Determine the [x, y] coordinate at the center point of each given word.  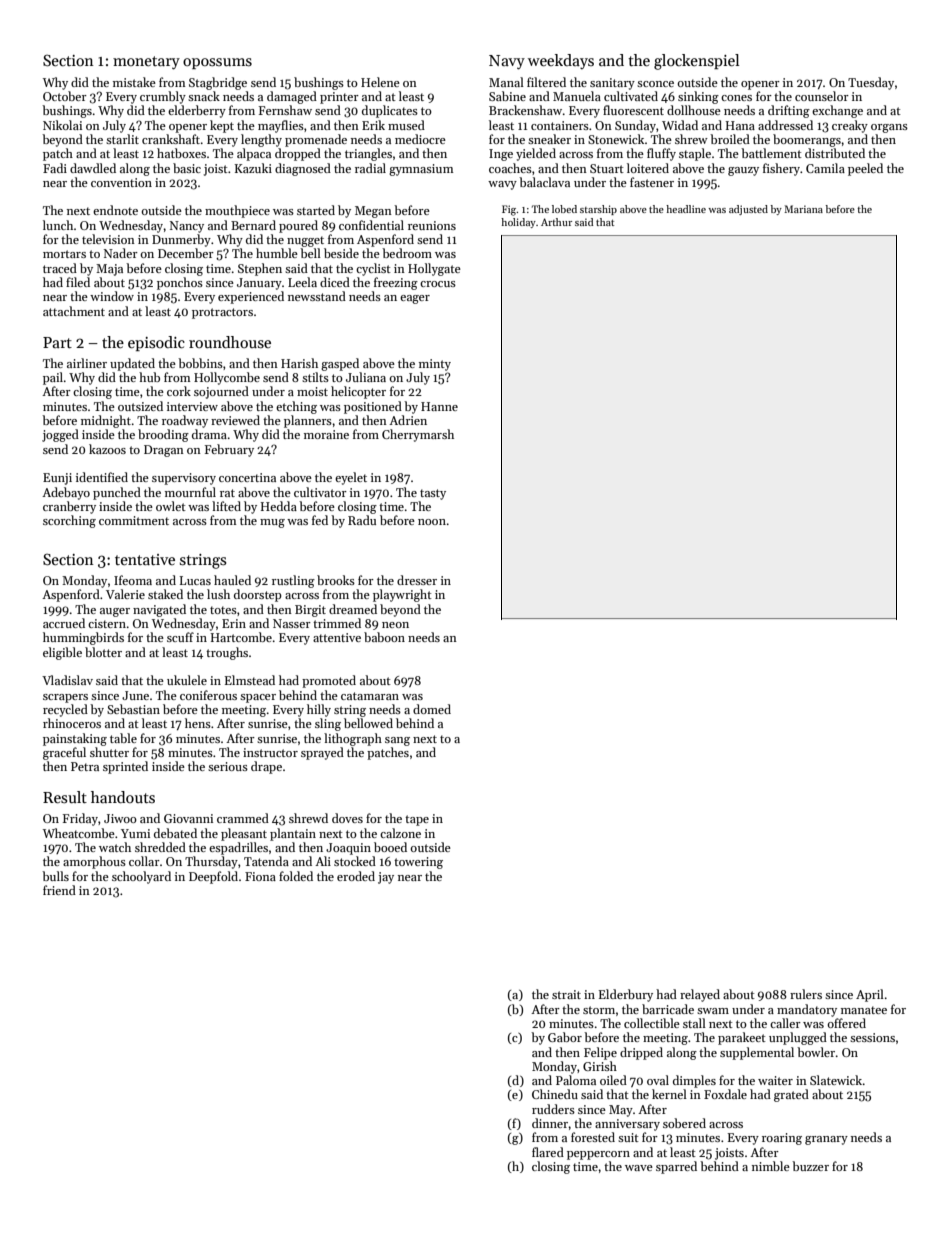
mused [406, 125]
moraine [326, 434]
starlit [122, 139]
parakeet [742, 1038]
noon [432, 522]
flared [548, 1152]
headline [686, 209]
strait [566, 994]
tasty [433, 494]
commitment [134, 520]
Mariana [803, 209]
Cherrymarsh [418, 435]
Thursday [211, 862]
